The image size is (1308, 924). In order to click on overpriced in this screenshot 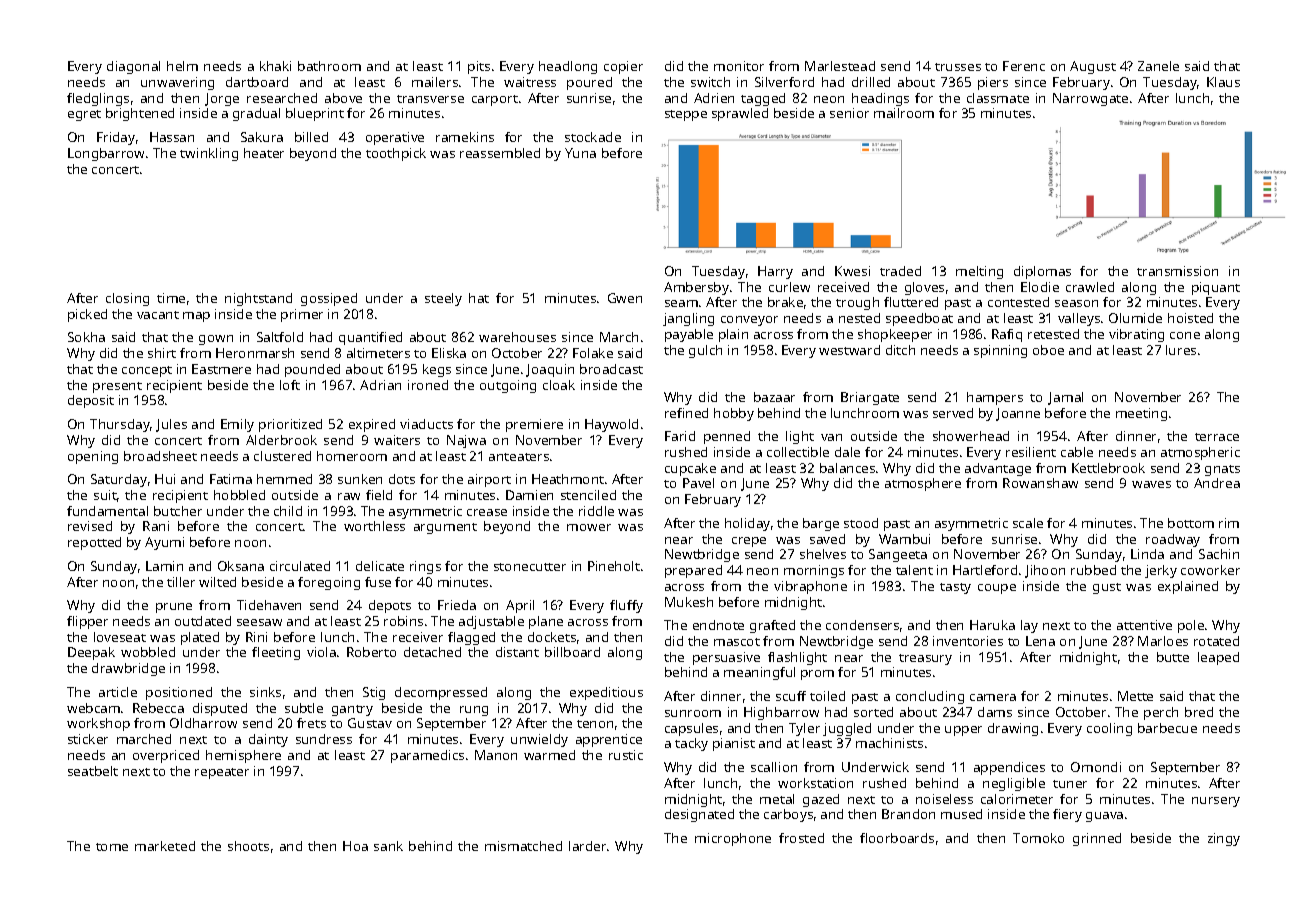, I will do `click(166, 756)`.
